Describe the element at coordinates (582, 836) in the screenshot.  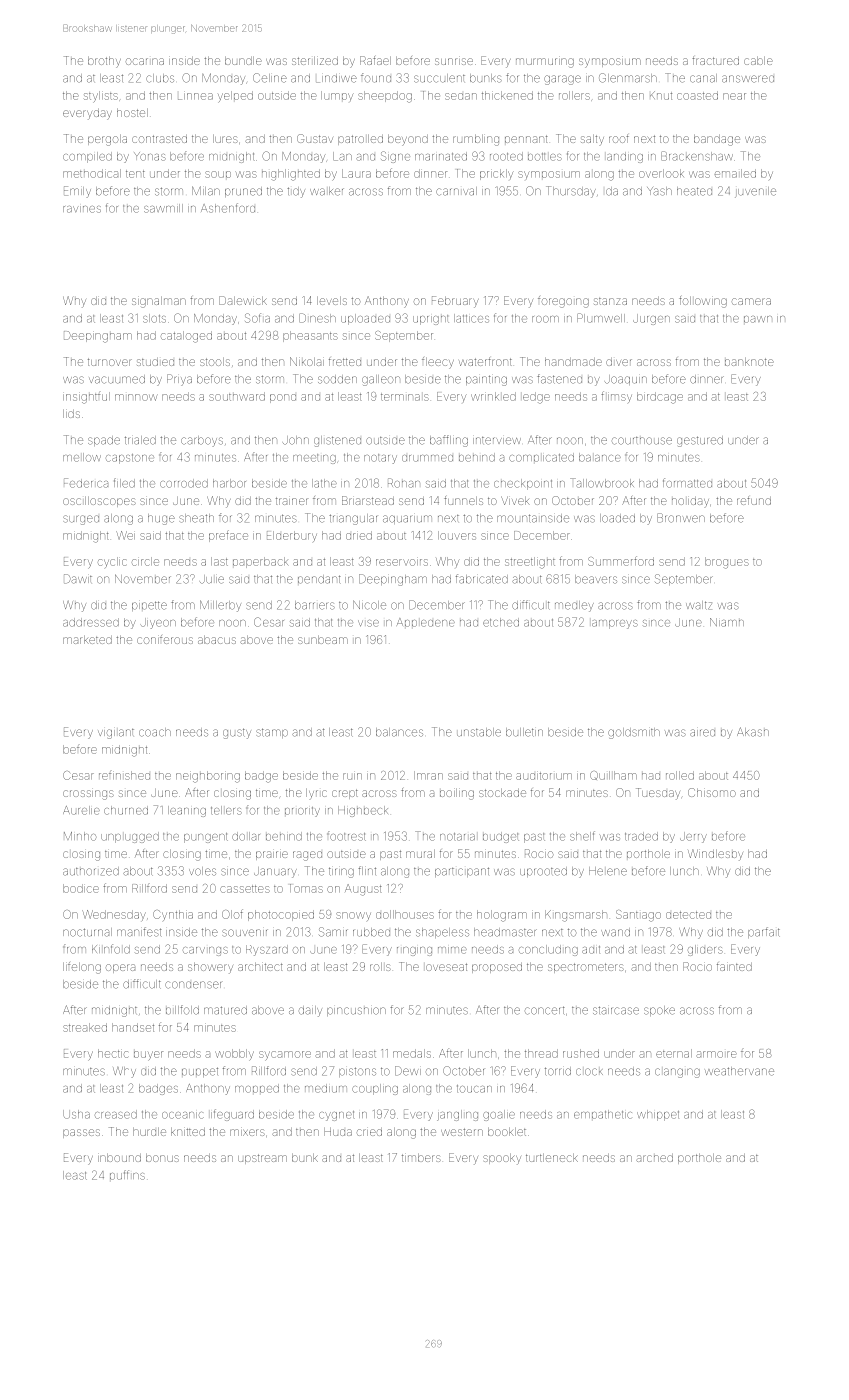
I see `shelf` at that location.
